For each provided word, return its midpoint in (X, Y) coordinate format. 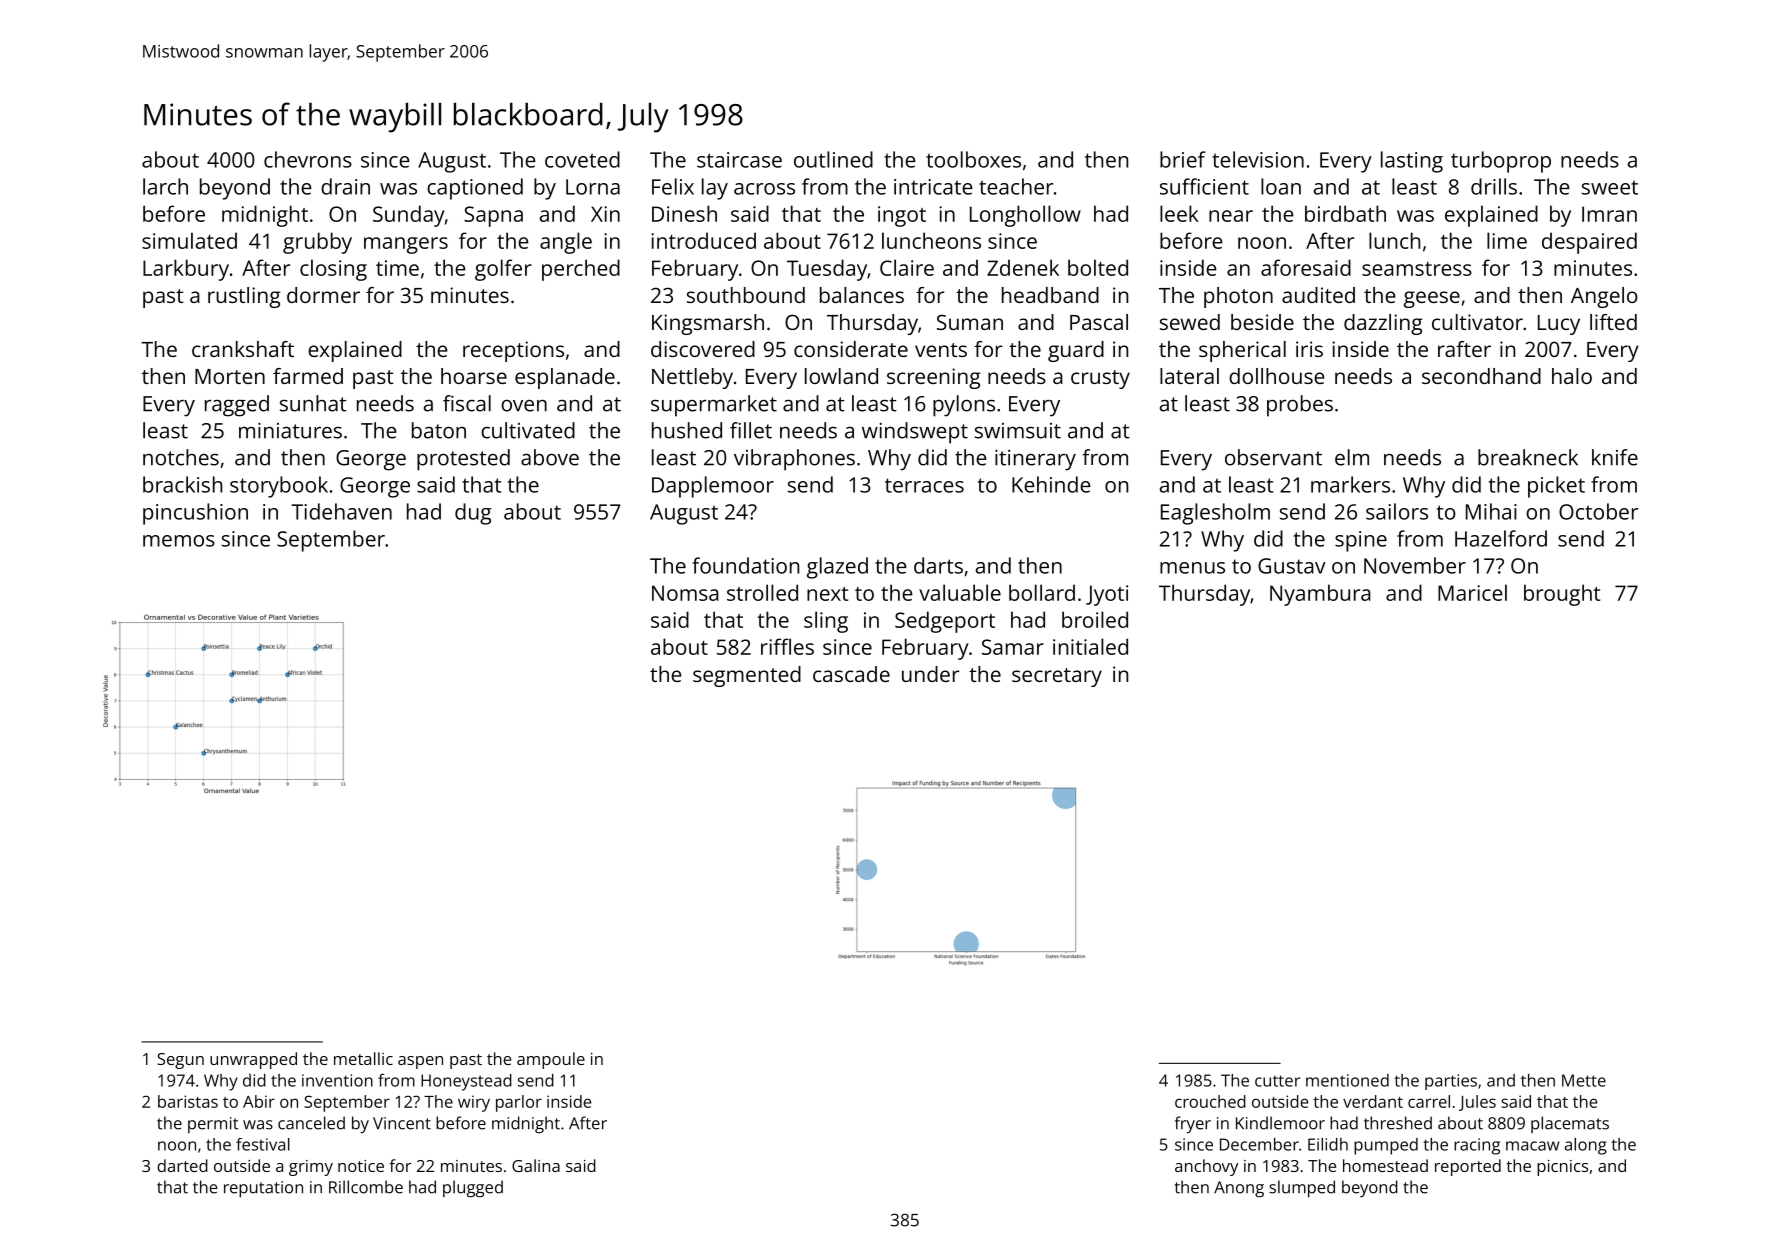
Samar (1013, 647)
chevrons (308, 159)
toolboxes (973, 159)
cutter (1277, 1081)
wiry (474, 1103)
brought (1562, 595)
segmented (747, 676)
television (1258, 159)
